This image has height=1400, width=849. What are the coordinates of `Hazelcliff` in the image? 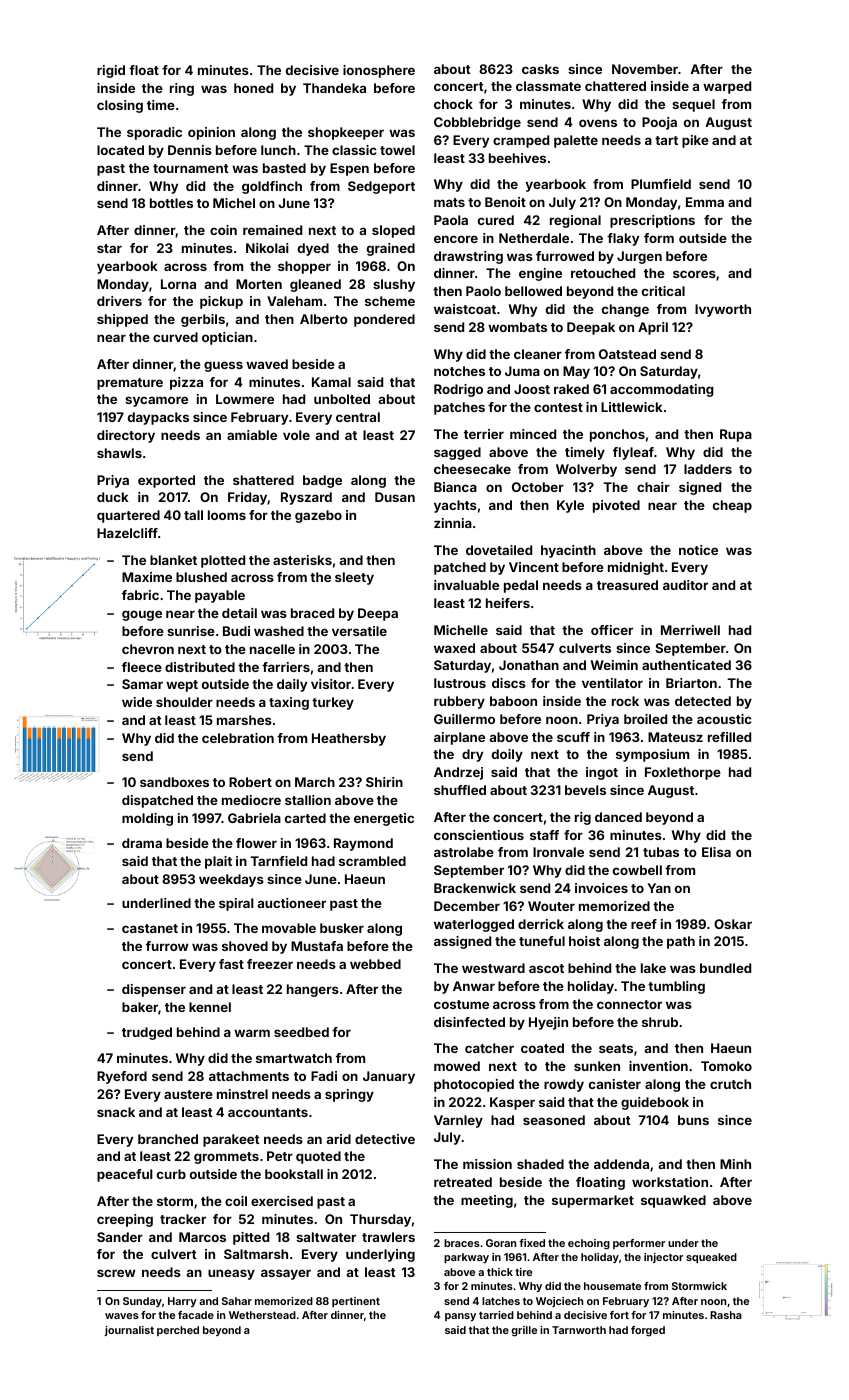 It's located at (127, 533).
